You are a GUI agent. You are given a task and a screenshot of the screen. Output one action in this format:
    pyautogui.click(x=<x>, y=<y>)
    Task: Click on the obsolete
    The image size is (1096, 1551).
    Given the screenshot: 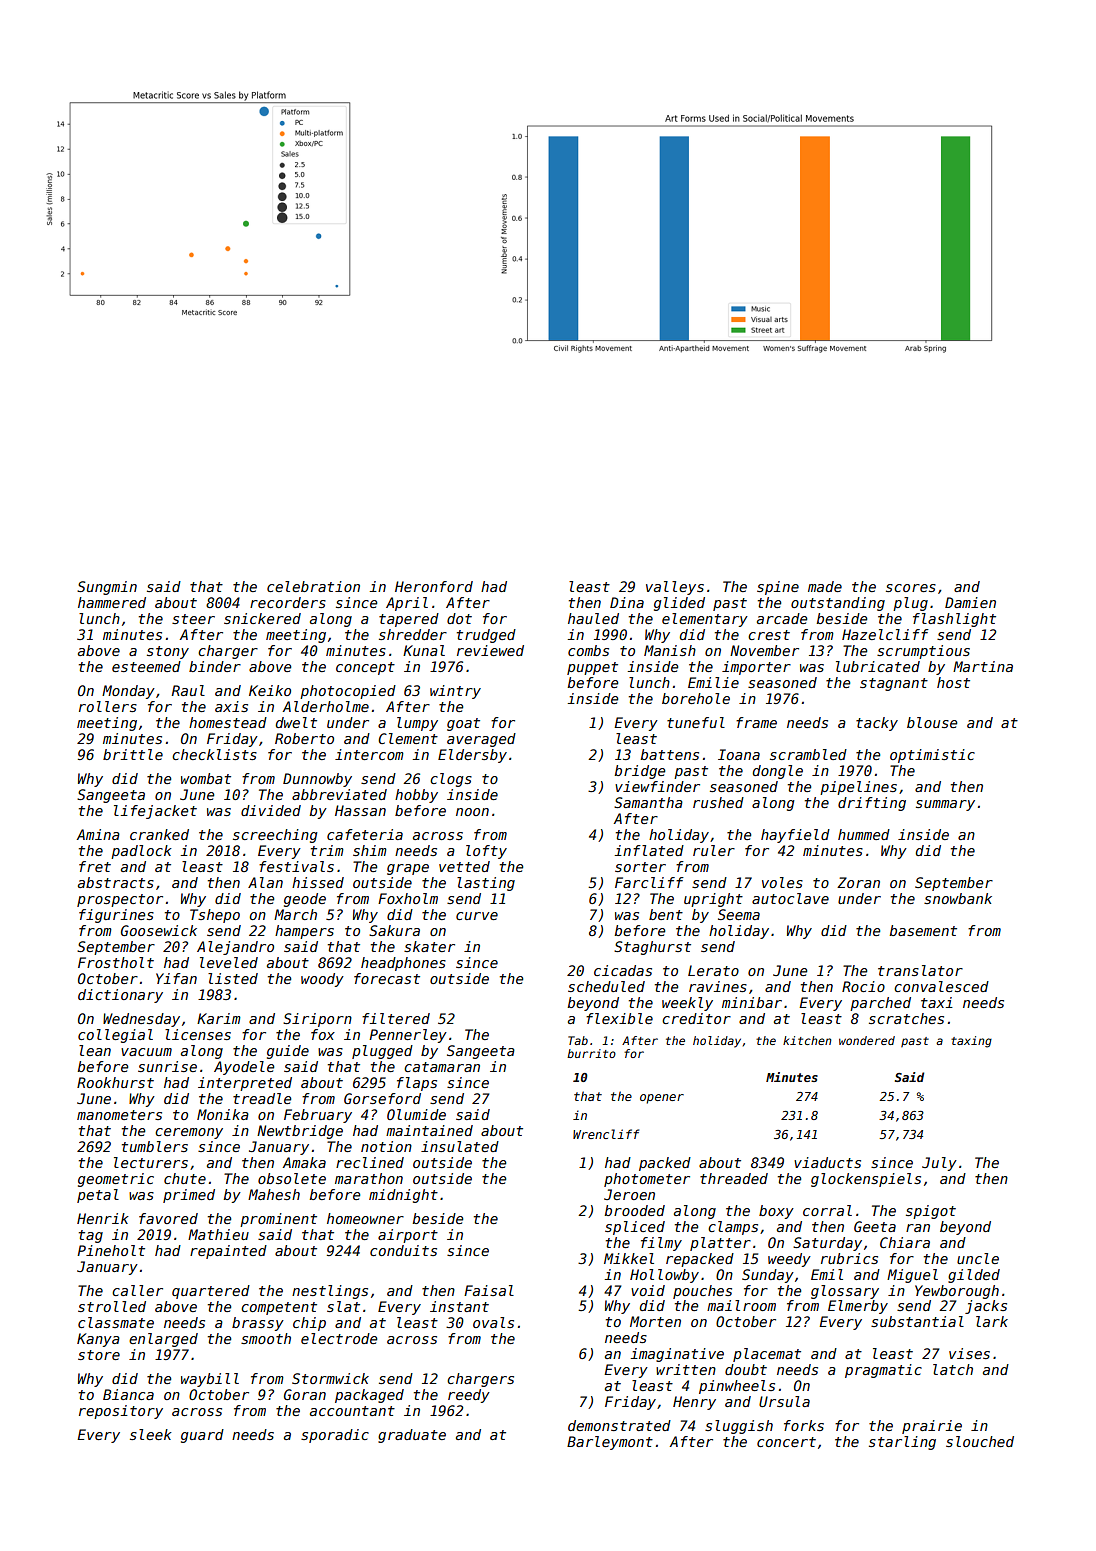 What is the action you would take?
    pyautogui.click(x=292, y=1178)
